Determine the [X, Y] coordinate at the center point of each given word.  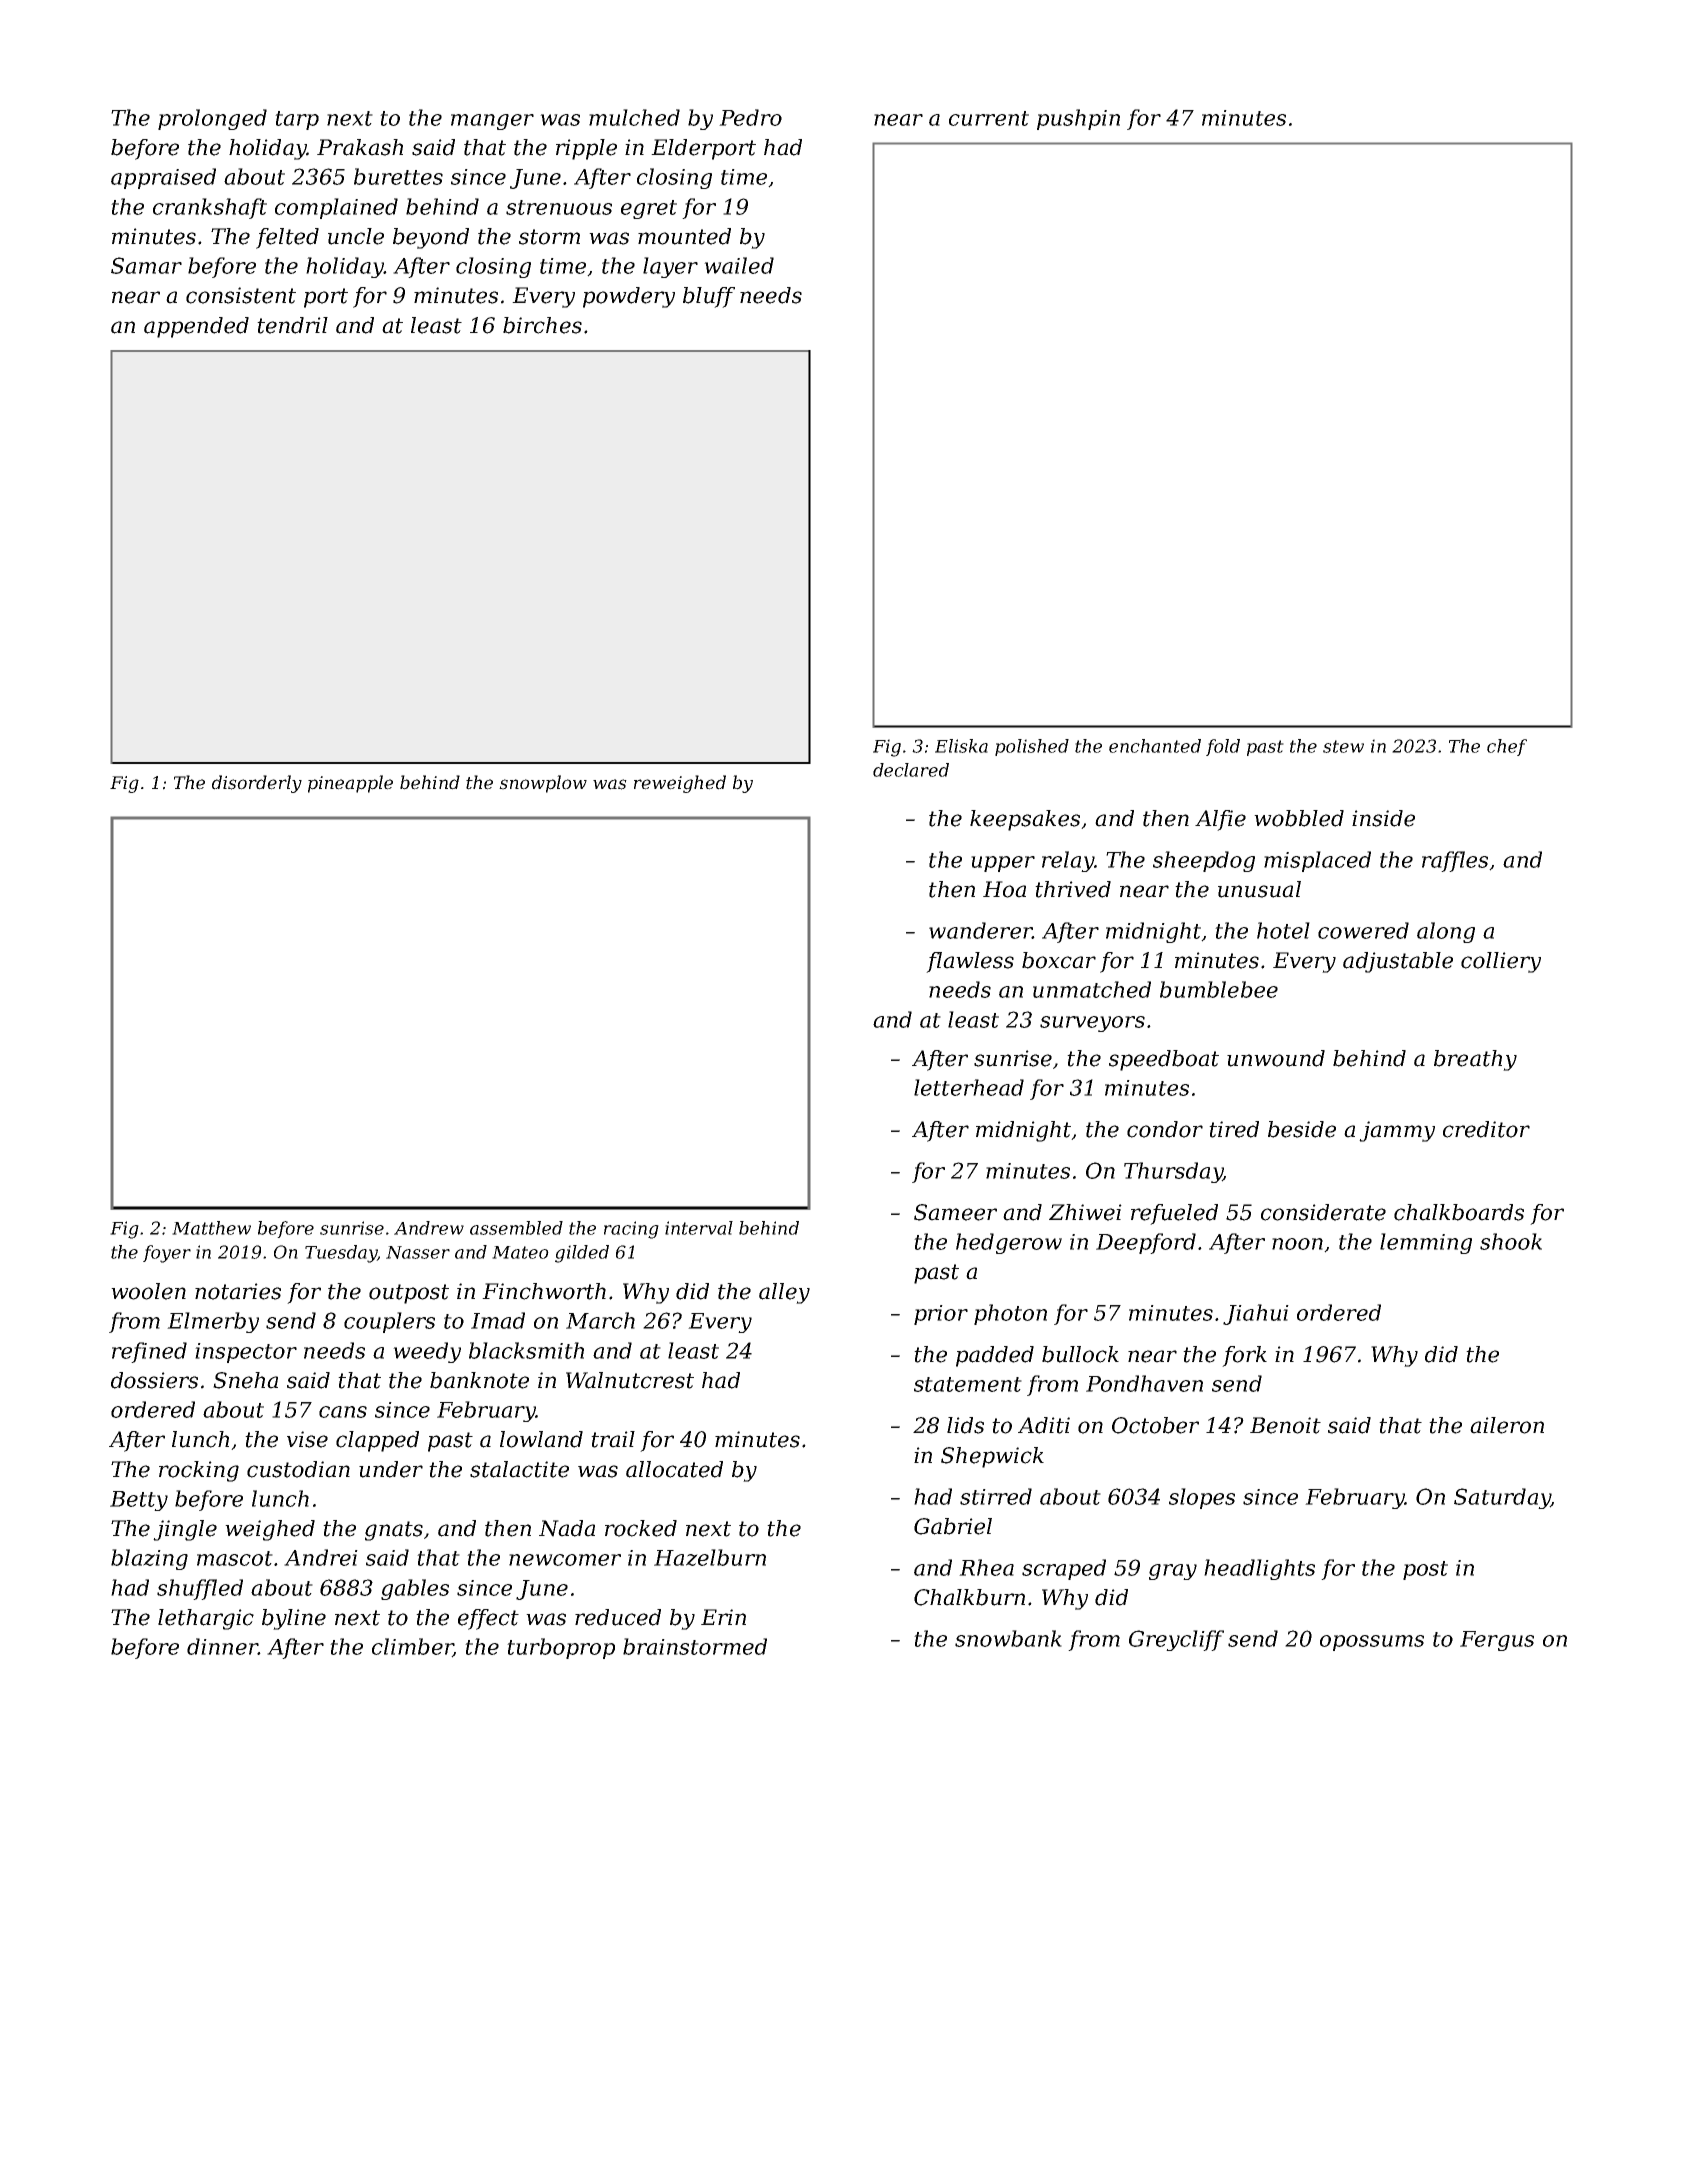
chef [1507, 747]
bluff [709, 297]
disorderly [257, 784]
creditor [1486, 1129]
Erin [723, 1617]
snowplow [543, 784]
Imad [498, 1320]
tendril [292, 325]
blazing [149, 1559]
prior [941, 1315]
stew [1343, 746]
